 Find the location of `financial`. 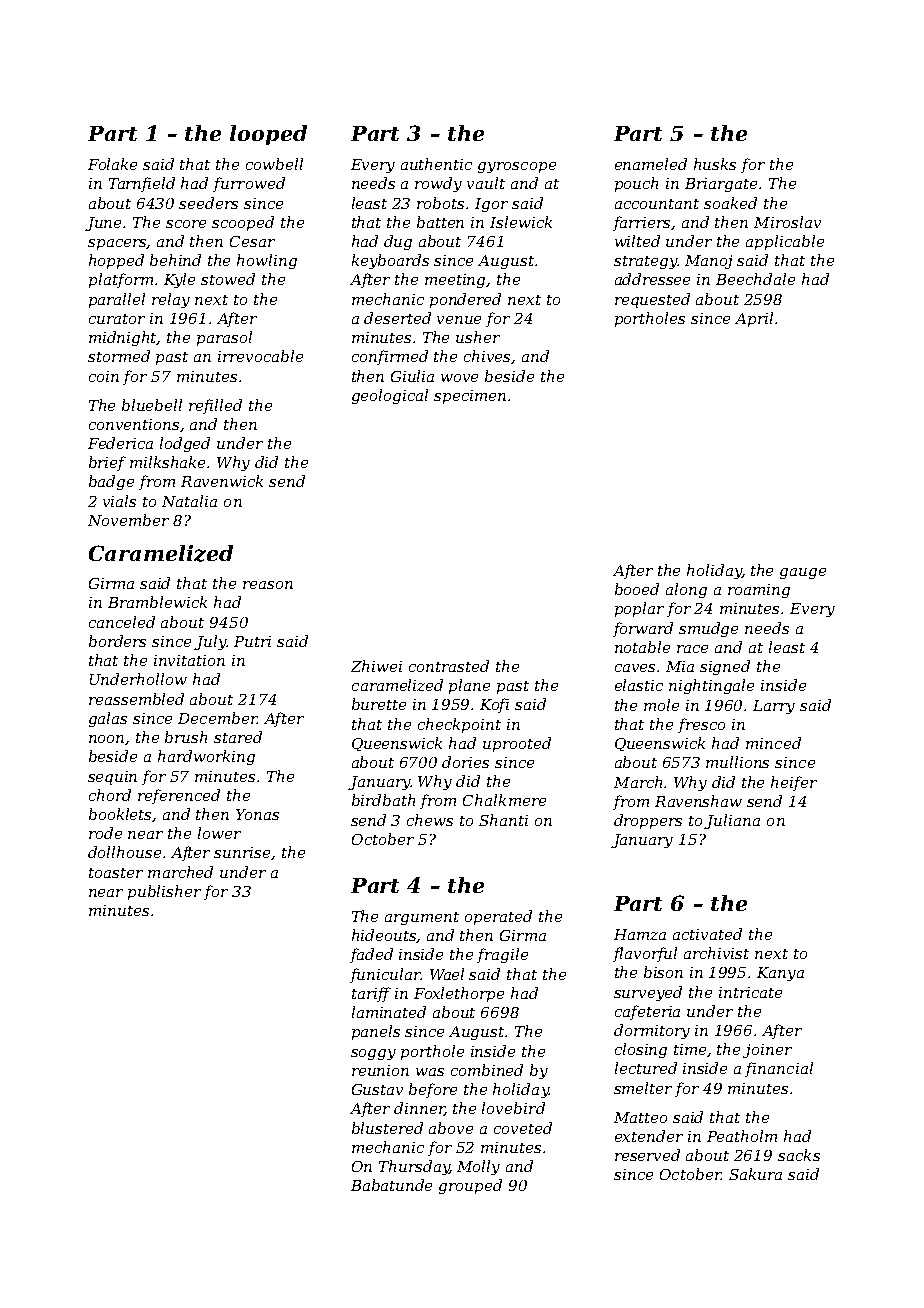

financial is located at coordinates (779, 1069).
